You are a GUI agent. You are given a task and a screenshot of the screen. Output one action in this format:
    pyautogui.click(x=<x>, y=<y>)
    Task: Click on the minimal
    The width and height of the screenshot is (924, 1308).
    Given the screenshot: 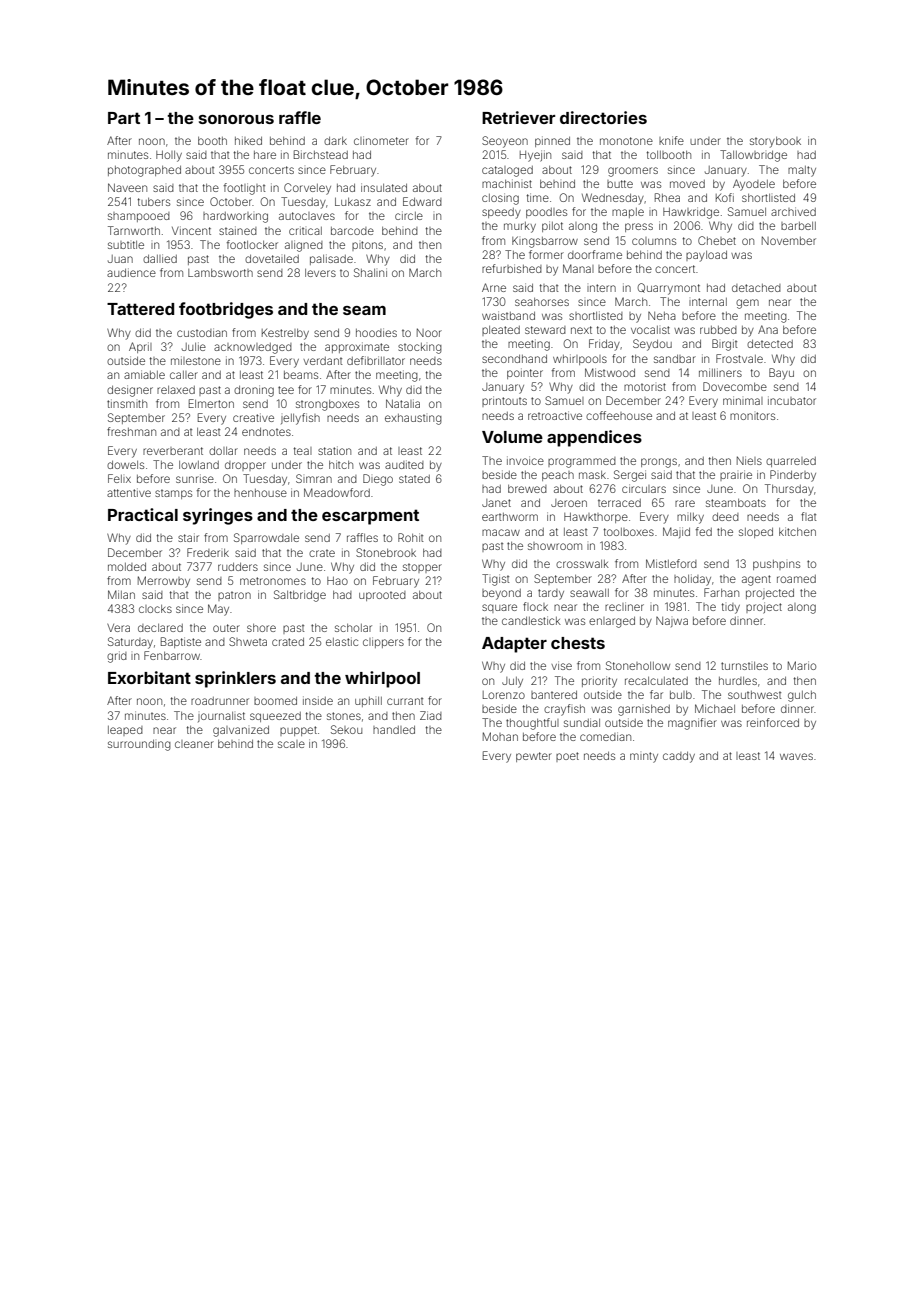 What is the action you would take?
    pyautogui.click(x=743, y=400)
